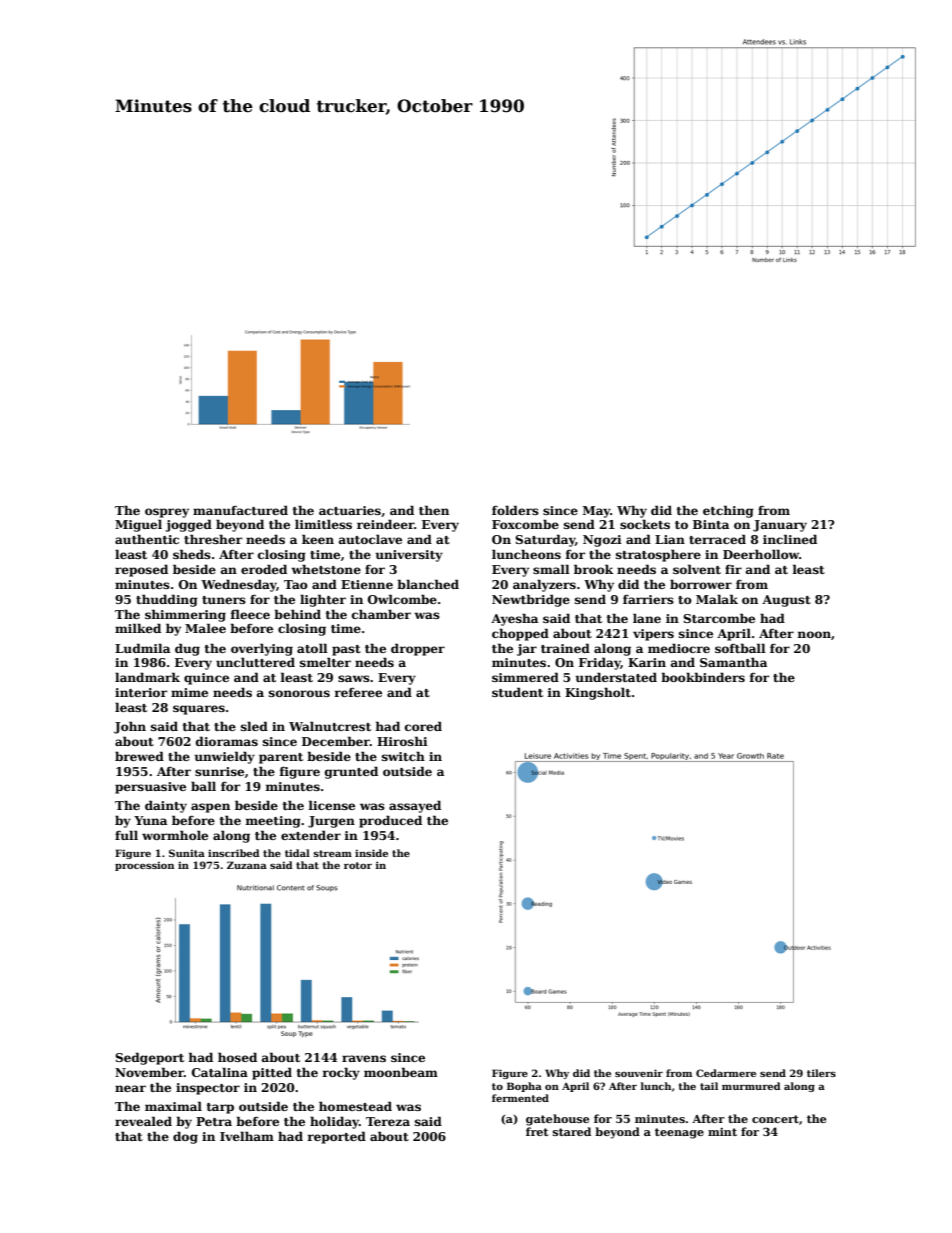 The height and width of the screenshot is (1233, 952). What do you see at coordinates (281, 758) in the screenshot?
I see `parent` at bounding box center [281, 758].
